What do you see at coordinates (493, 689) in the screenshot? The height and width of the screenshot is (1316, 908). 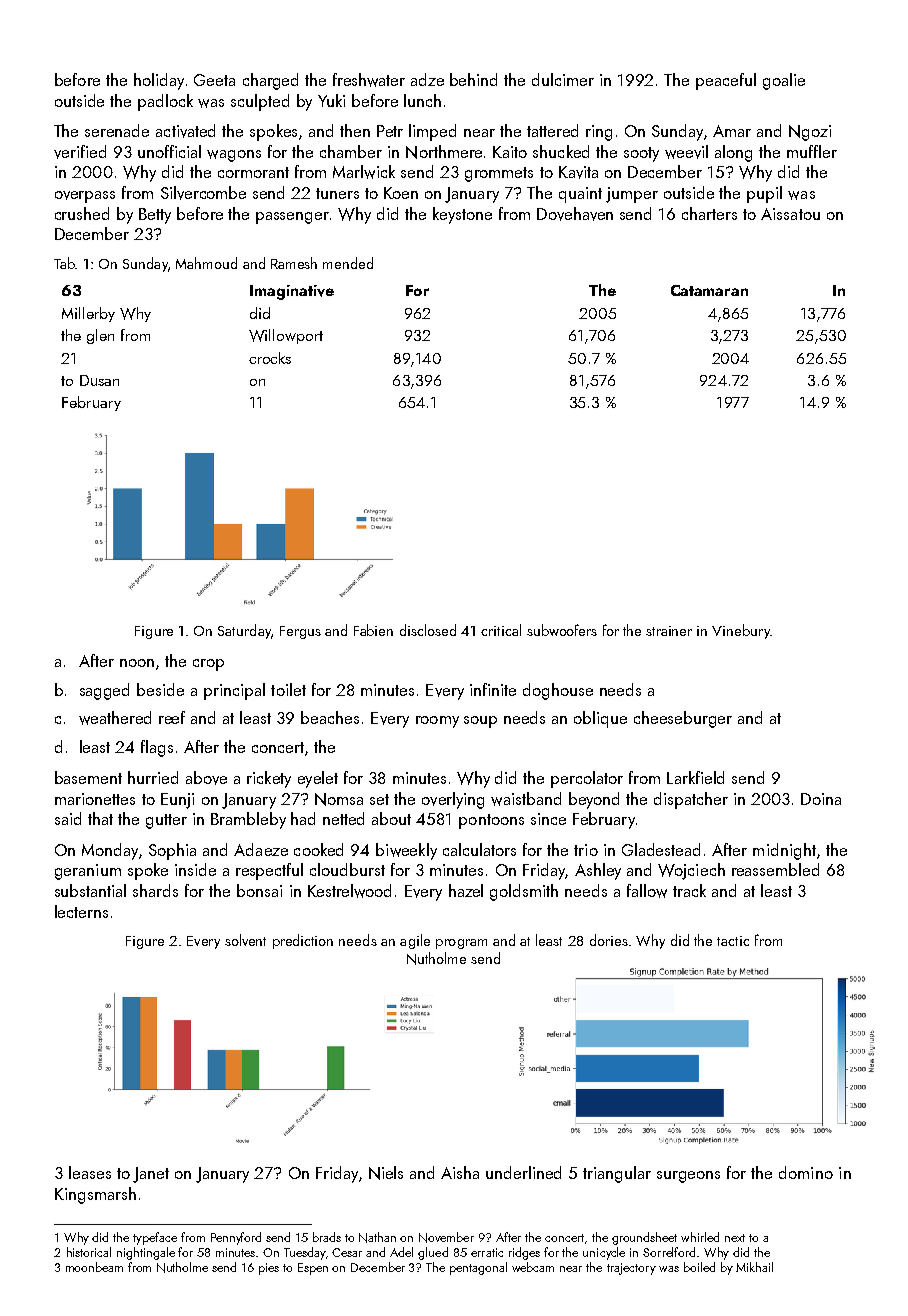 I see `infinite` at bounding box center [493, 689].
